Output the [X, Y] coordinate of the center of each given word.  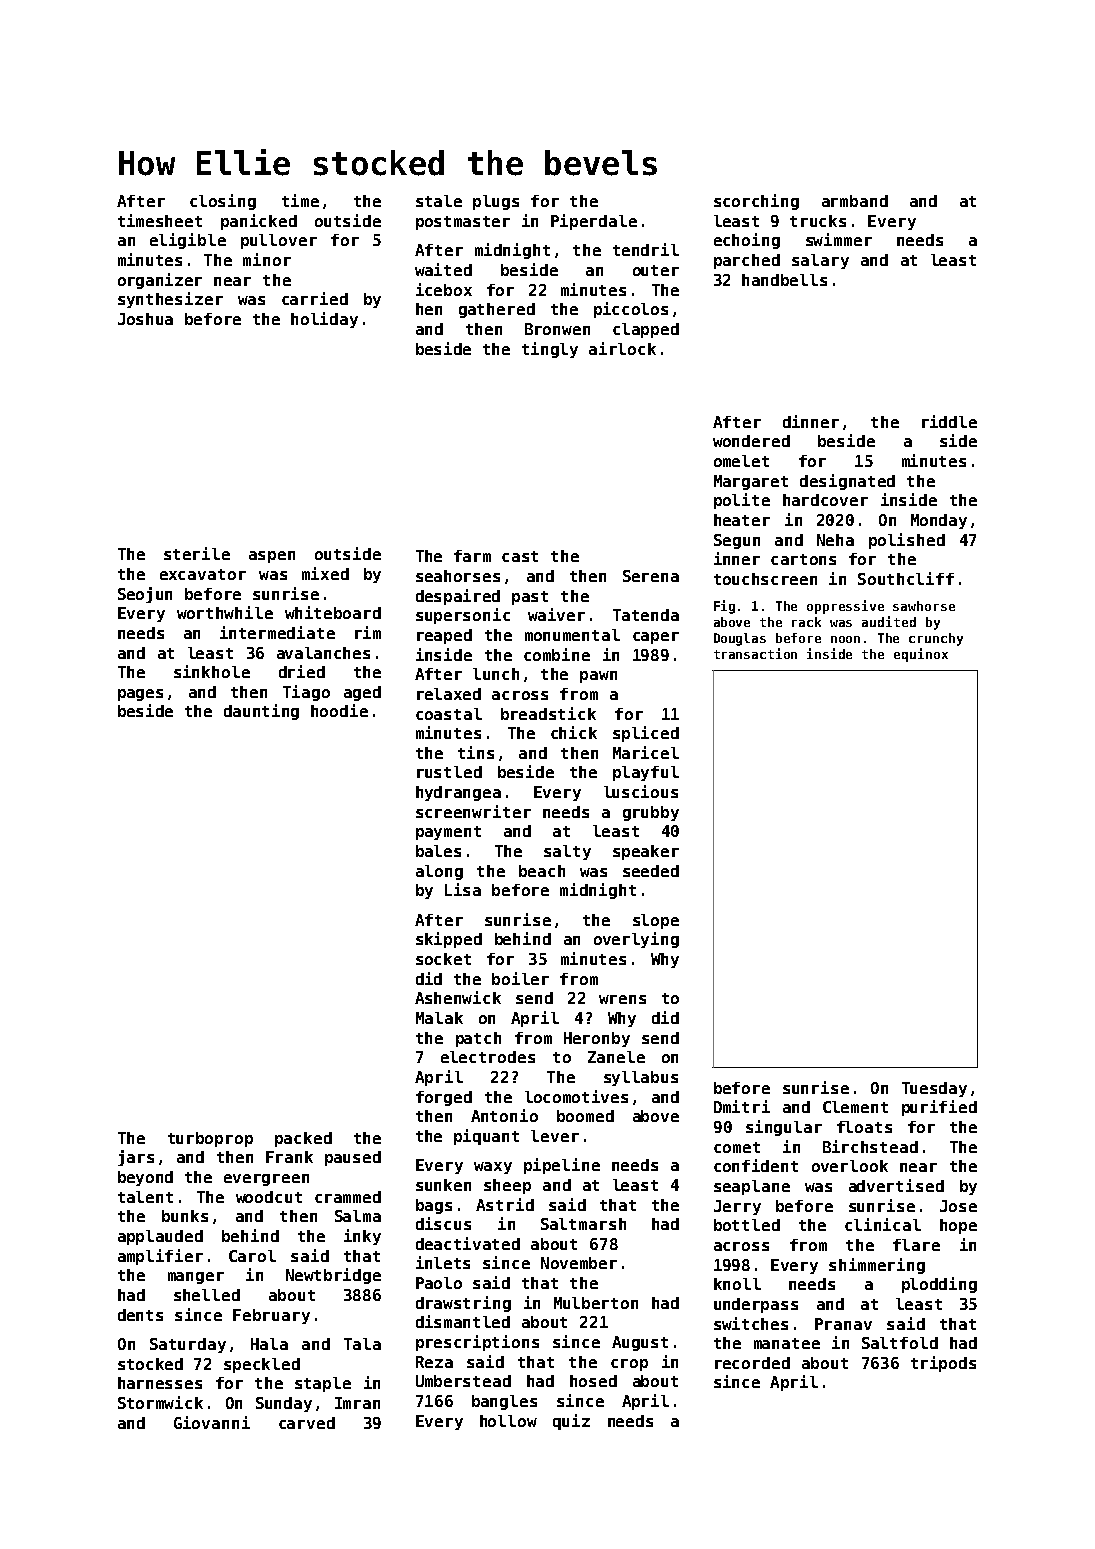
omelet [741, 461]
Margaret [751, 482]
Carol [252, 1256]
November [579, 1263]
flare [916, 1245]
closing [223, 202]
